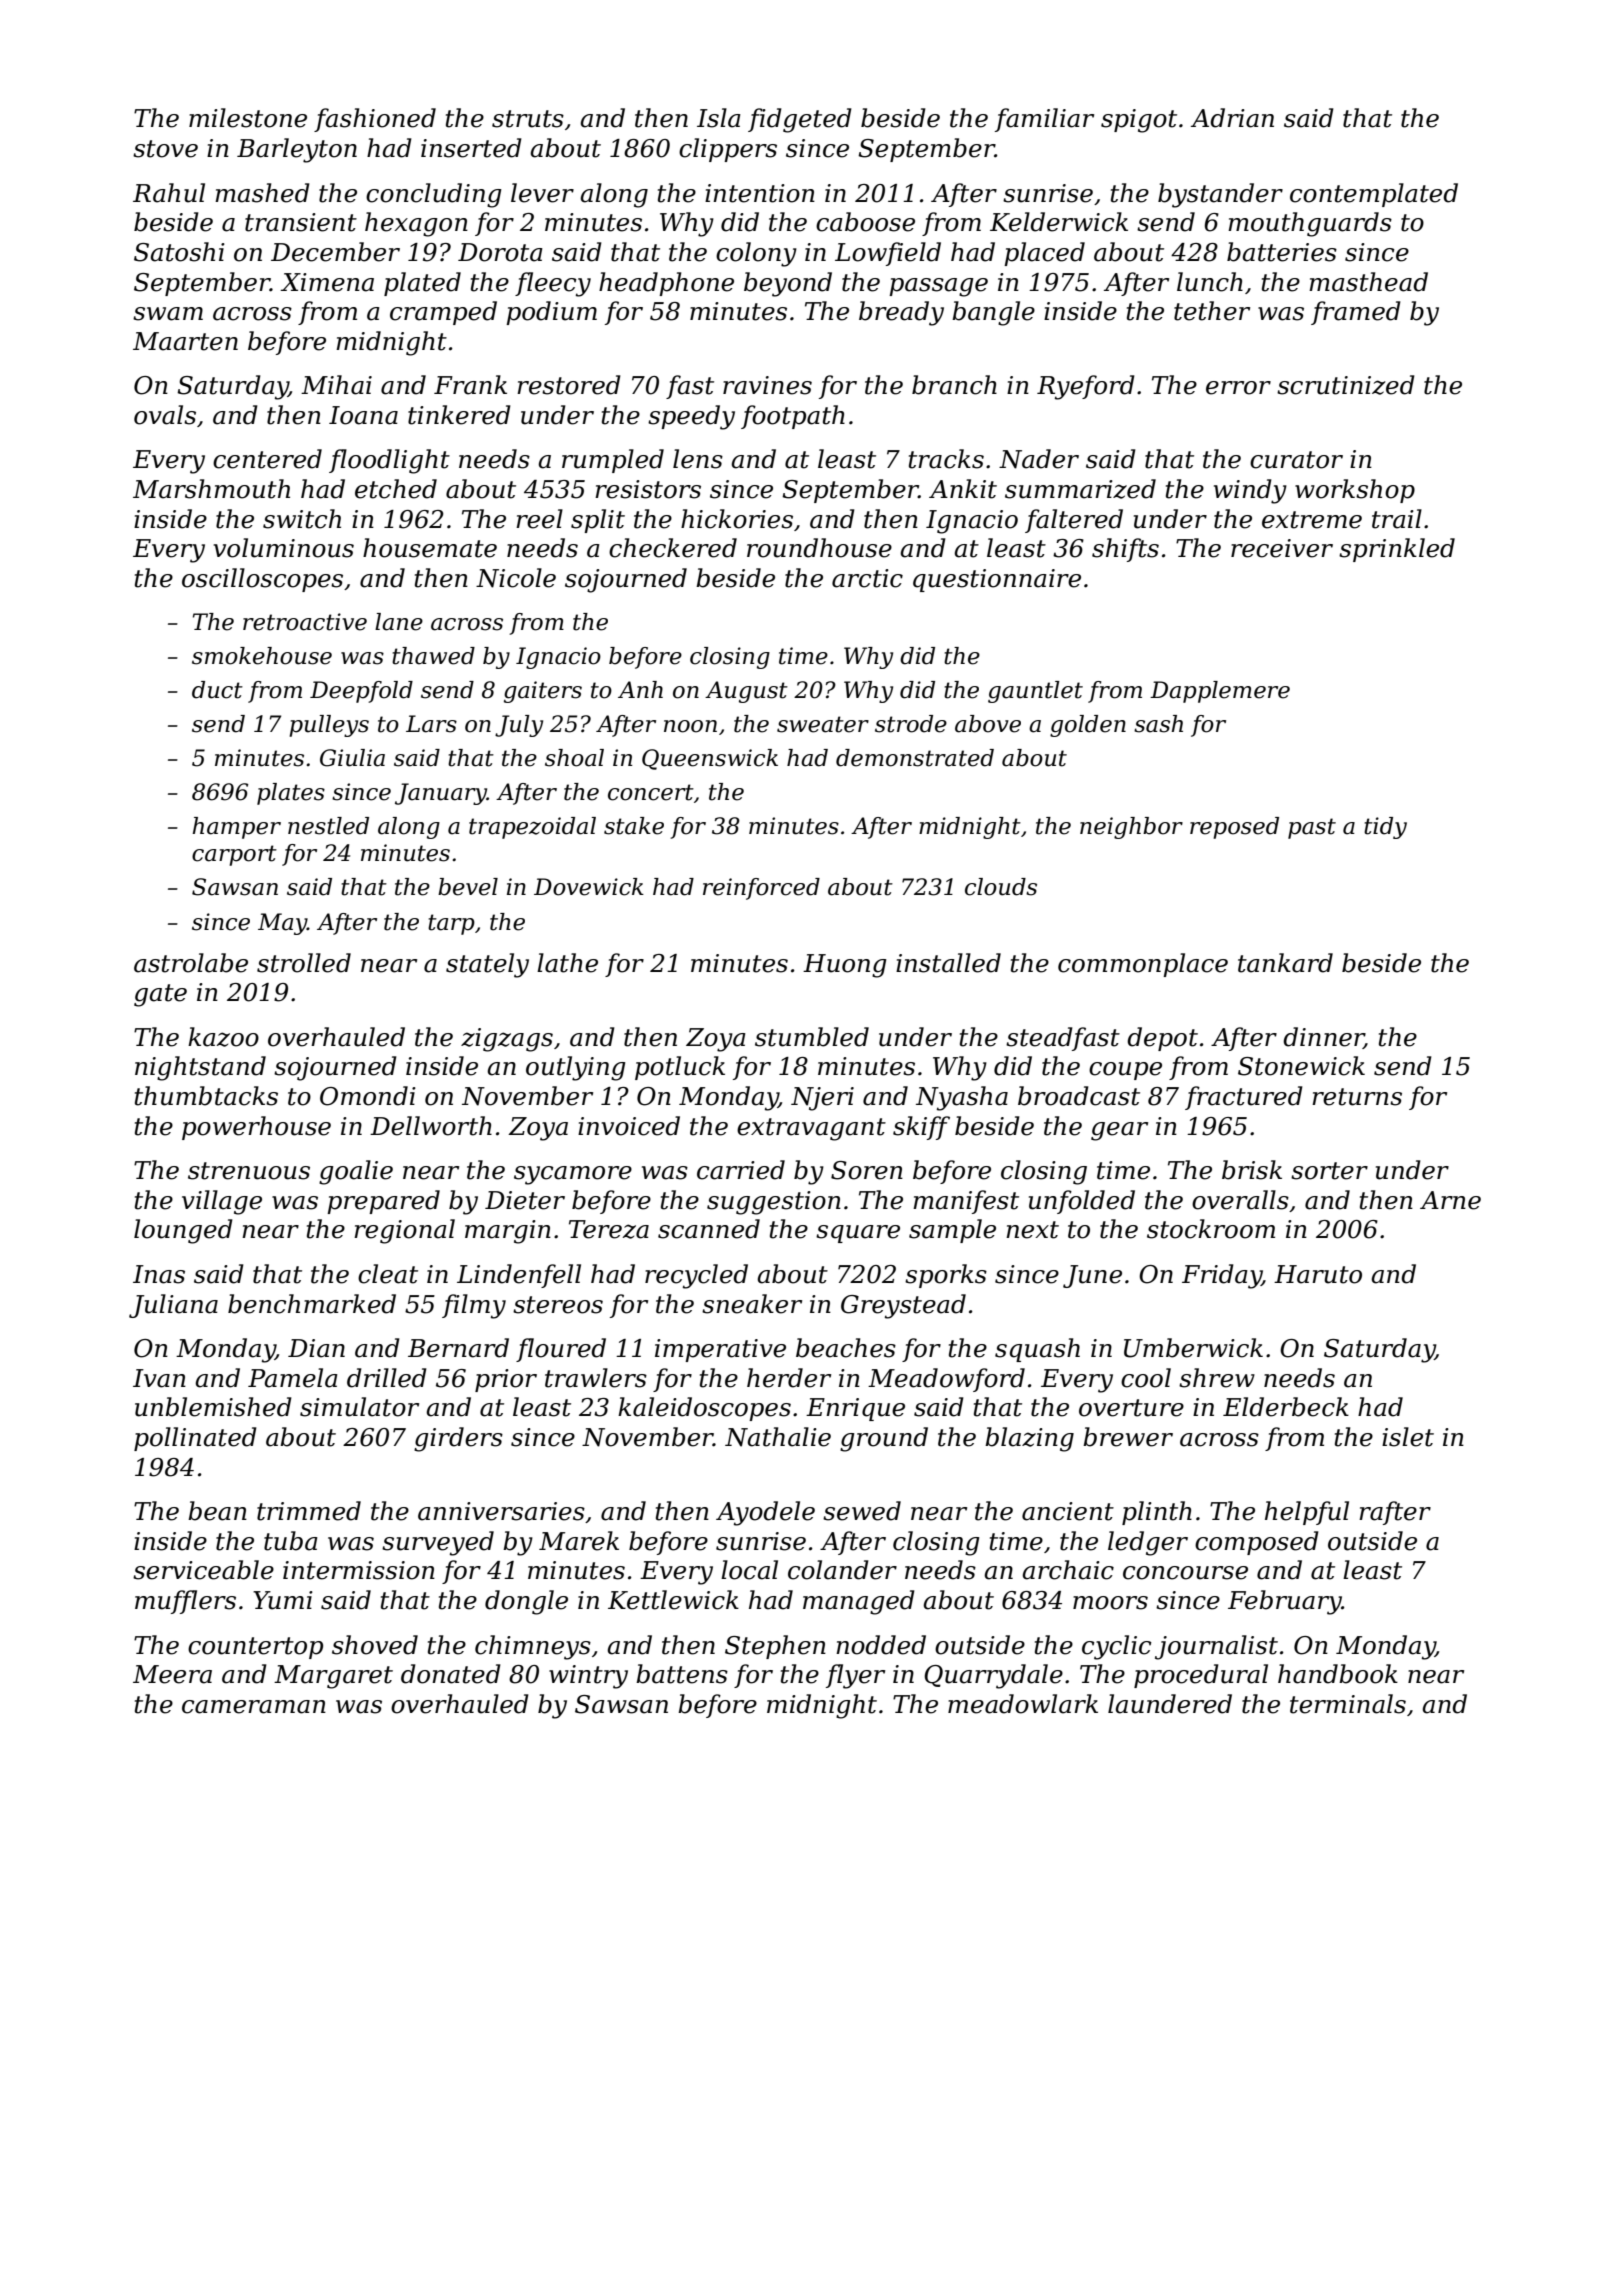 This screenshot has width=1620, height=2292. What do you see at coordinates (1044, 120) in the screenshot?
I see `familiar` at bounding box center [1044, 120].
